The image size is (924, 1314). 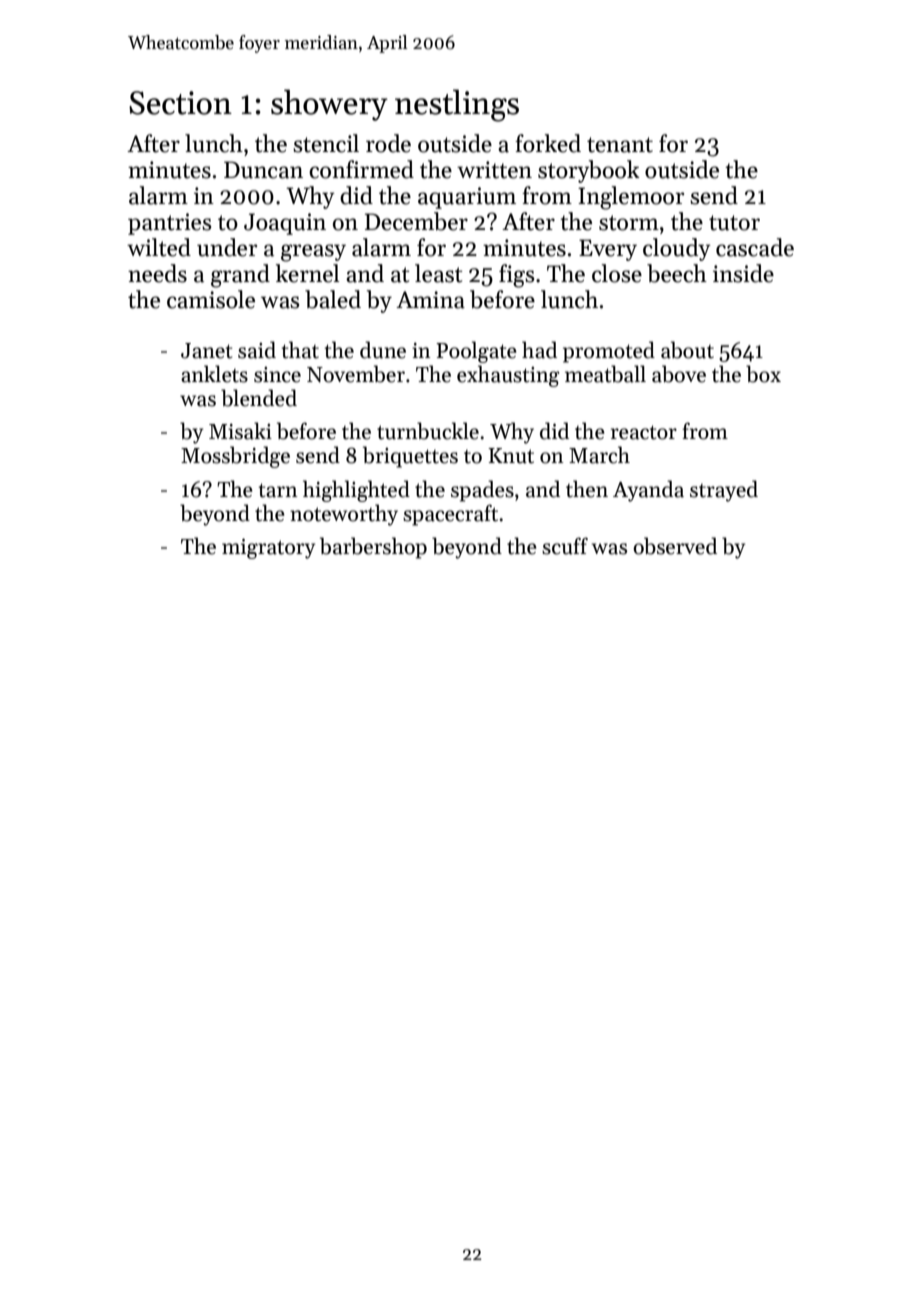 I want to click on Section, so click(x=180, y=103).
